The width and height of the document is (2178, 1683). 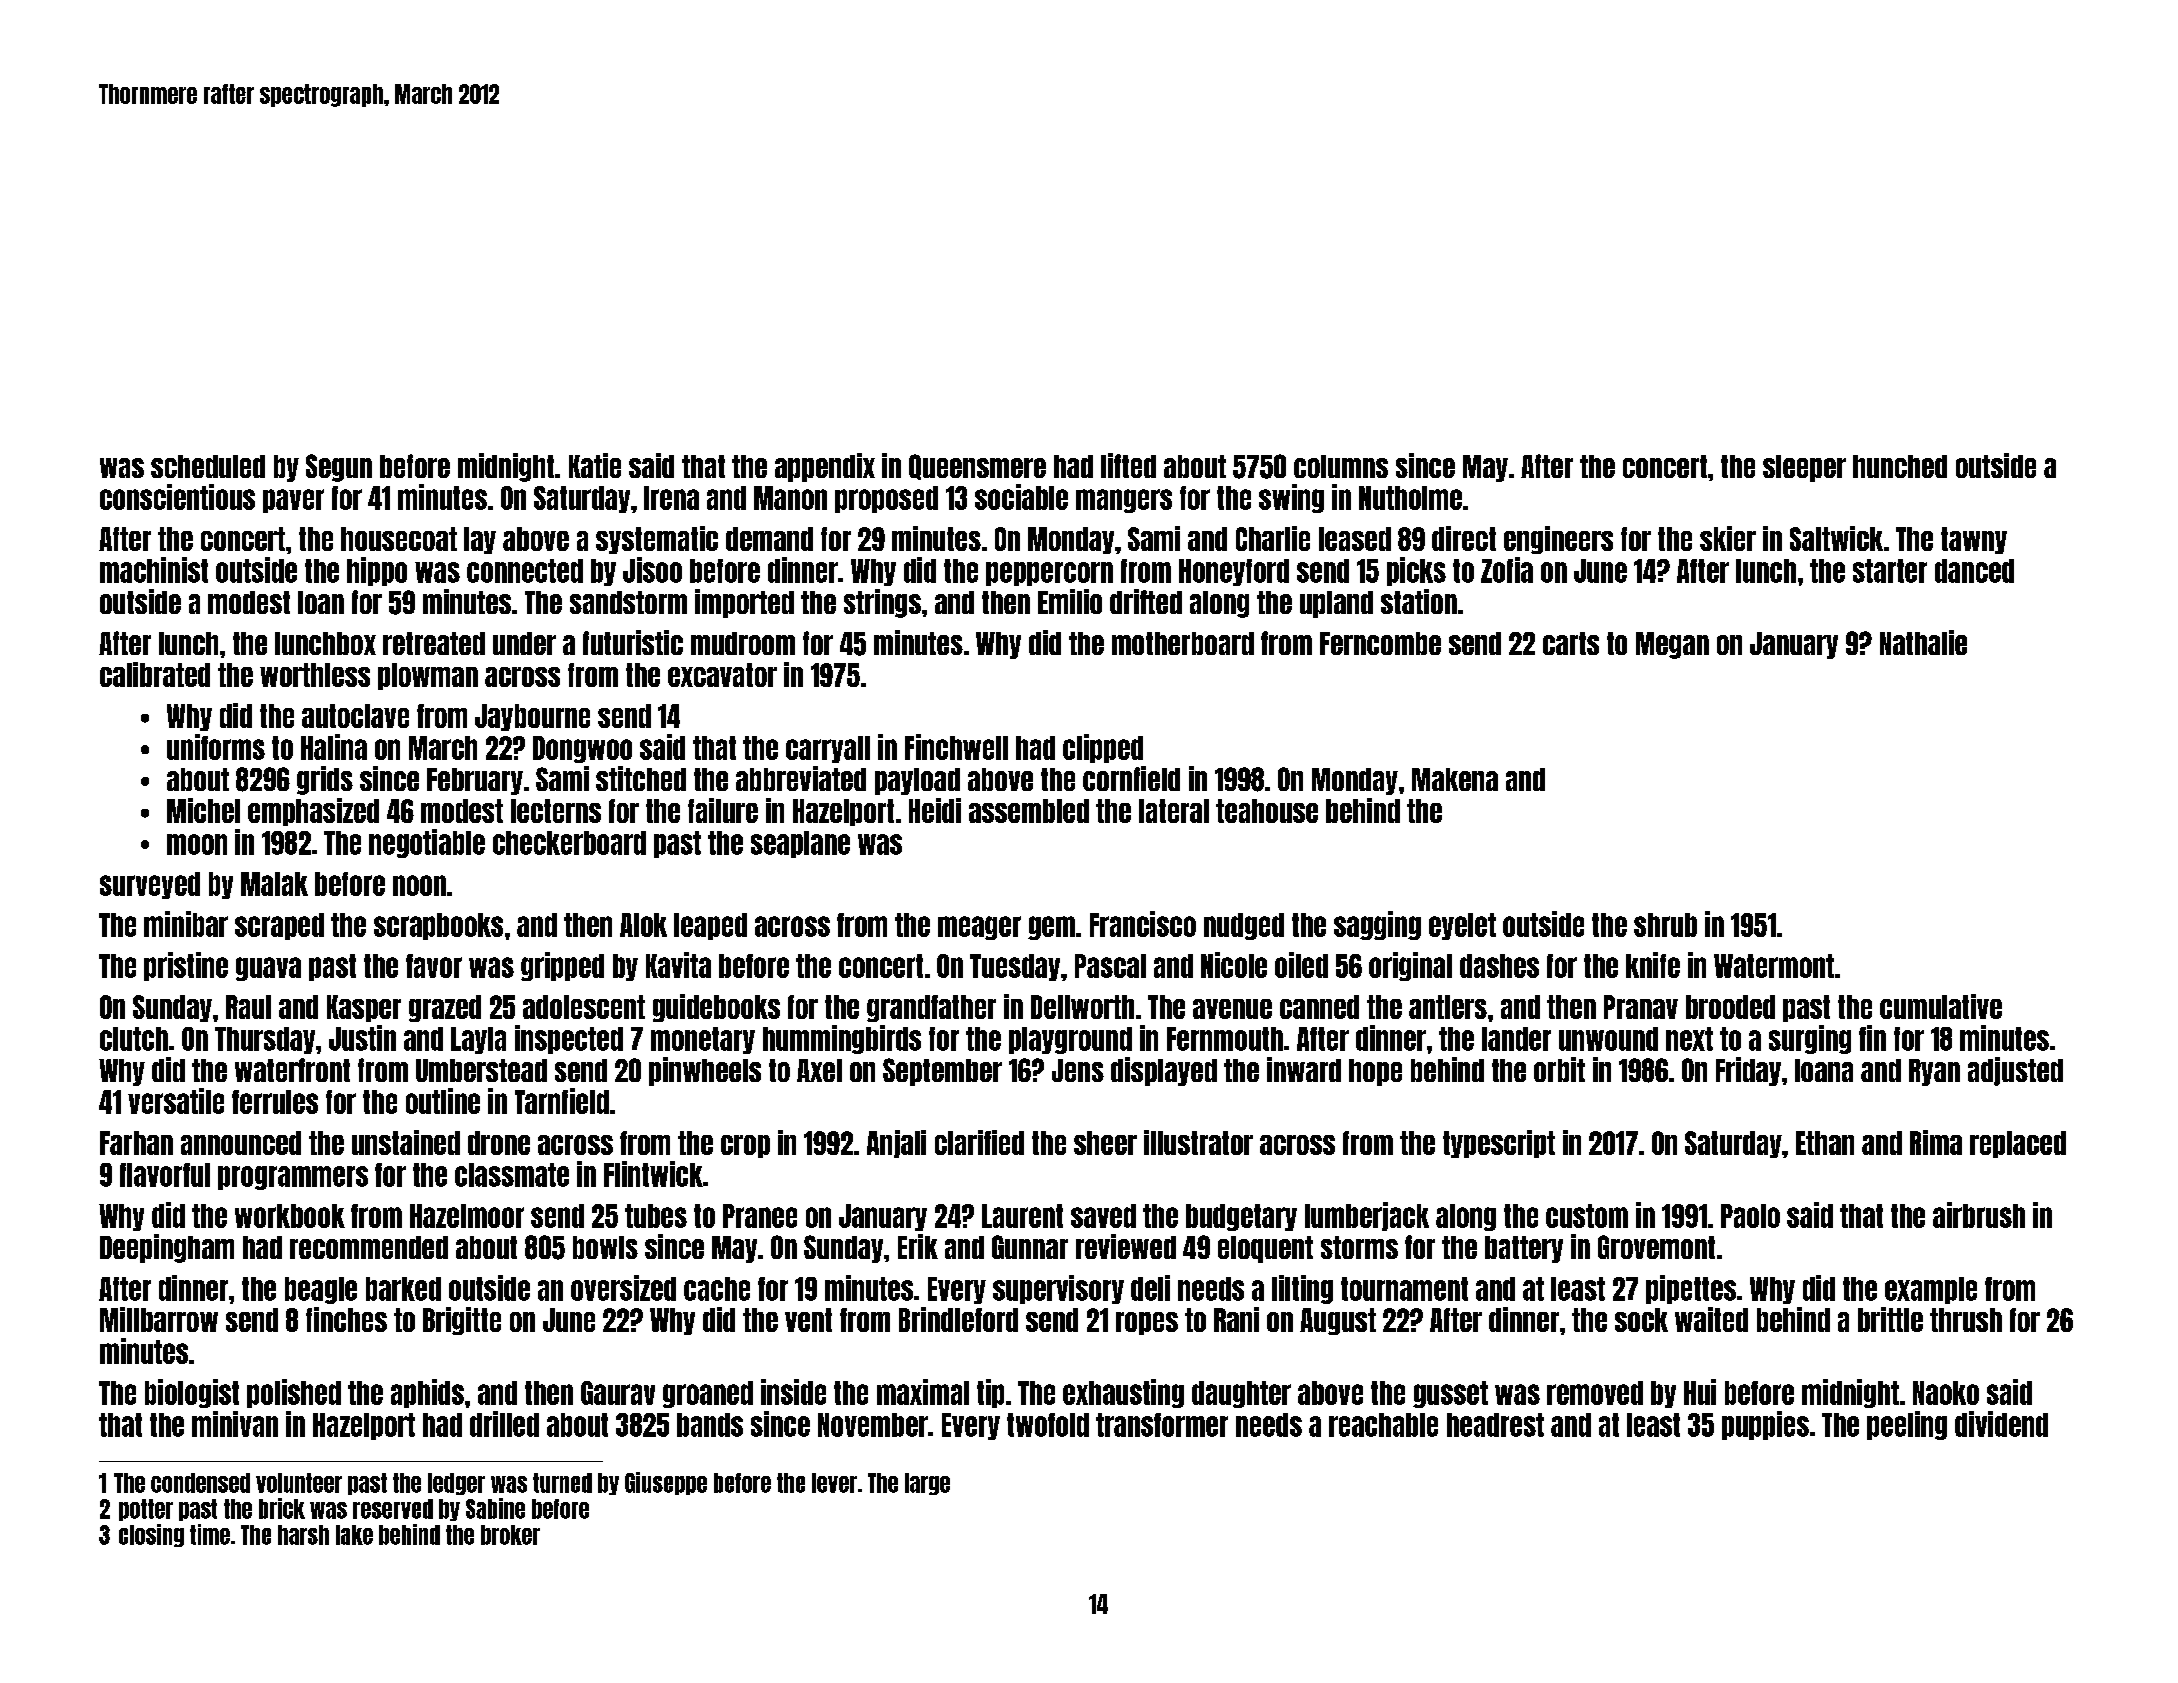 What do you see at coordinates (235, 1424) in the document?
I see `minivan` at bounding box center [235, 1424].
